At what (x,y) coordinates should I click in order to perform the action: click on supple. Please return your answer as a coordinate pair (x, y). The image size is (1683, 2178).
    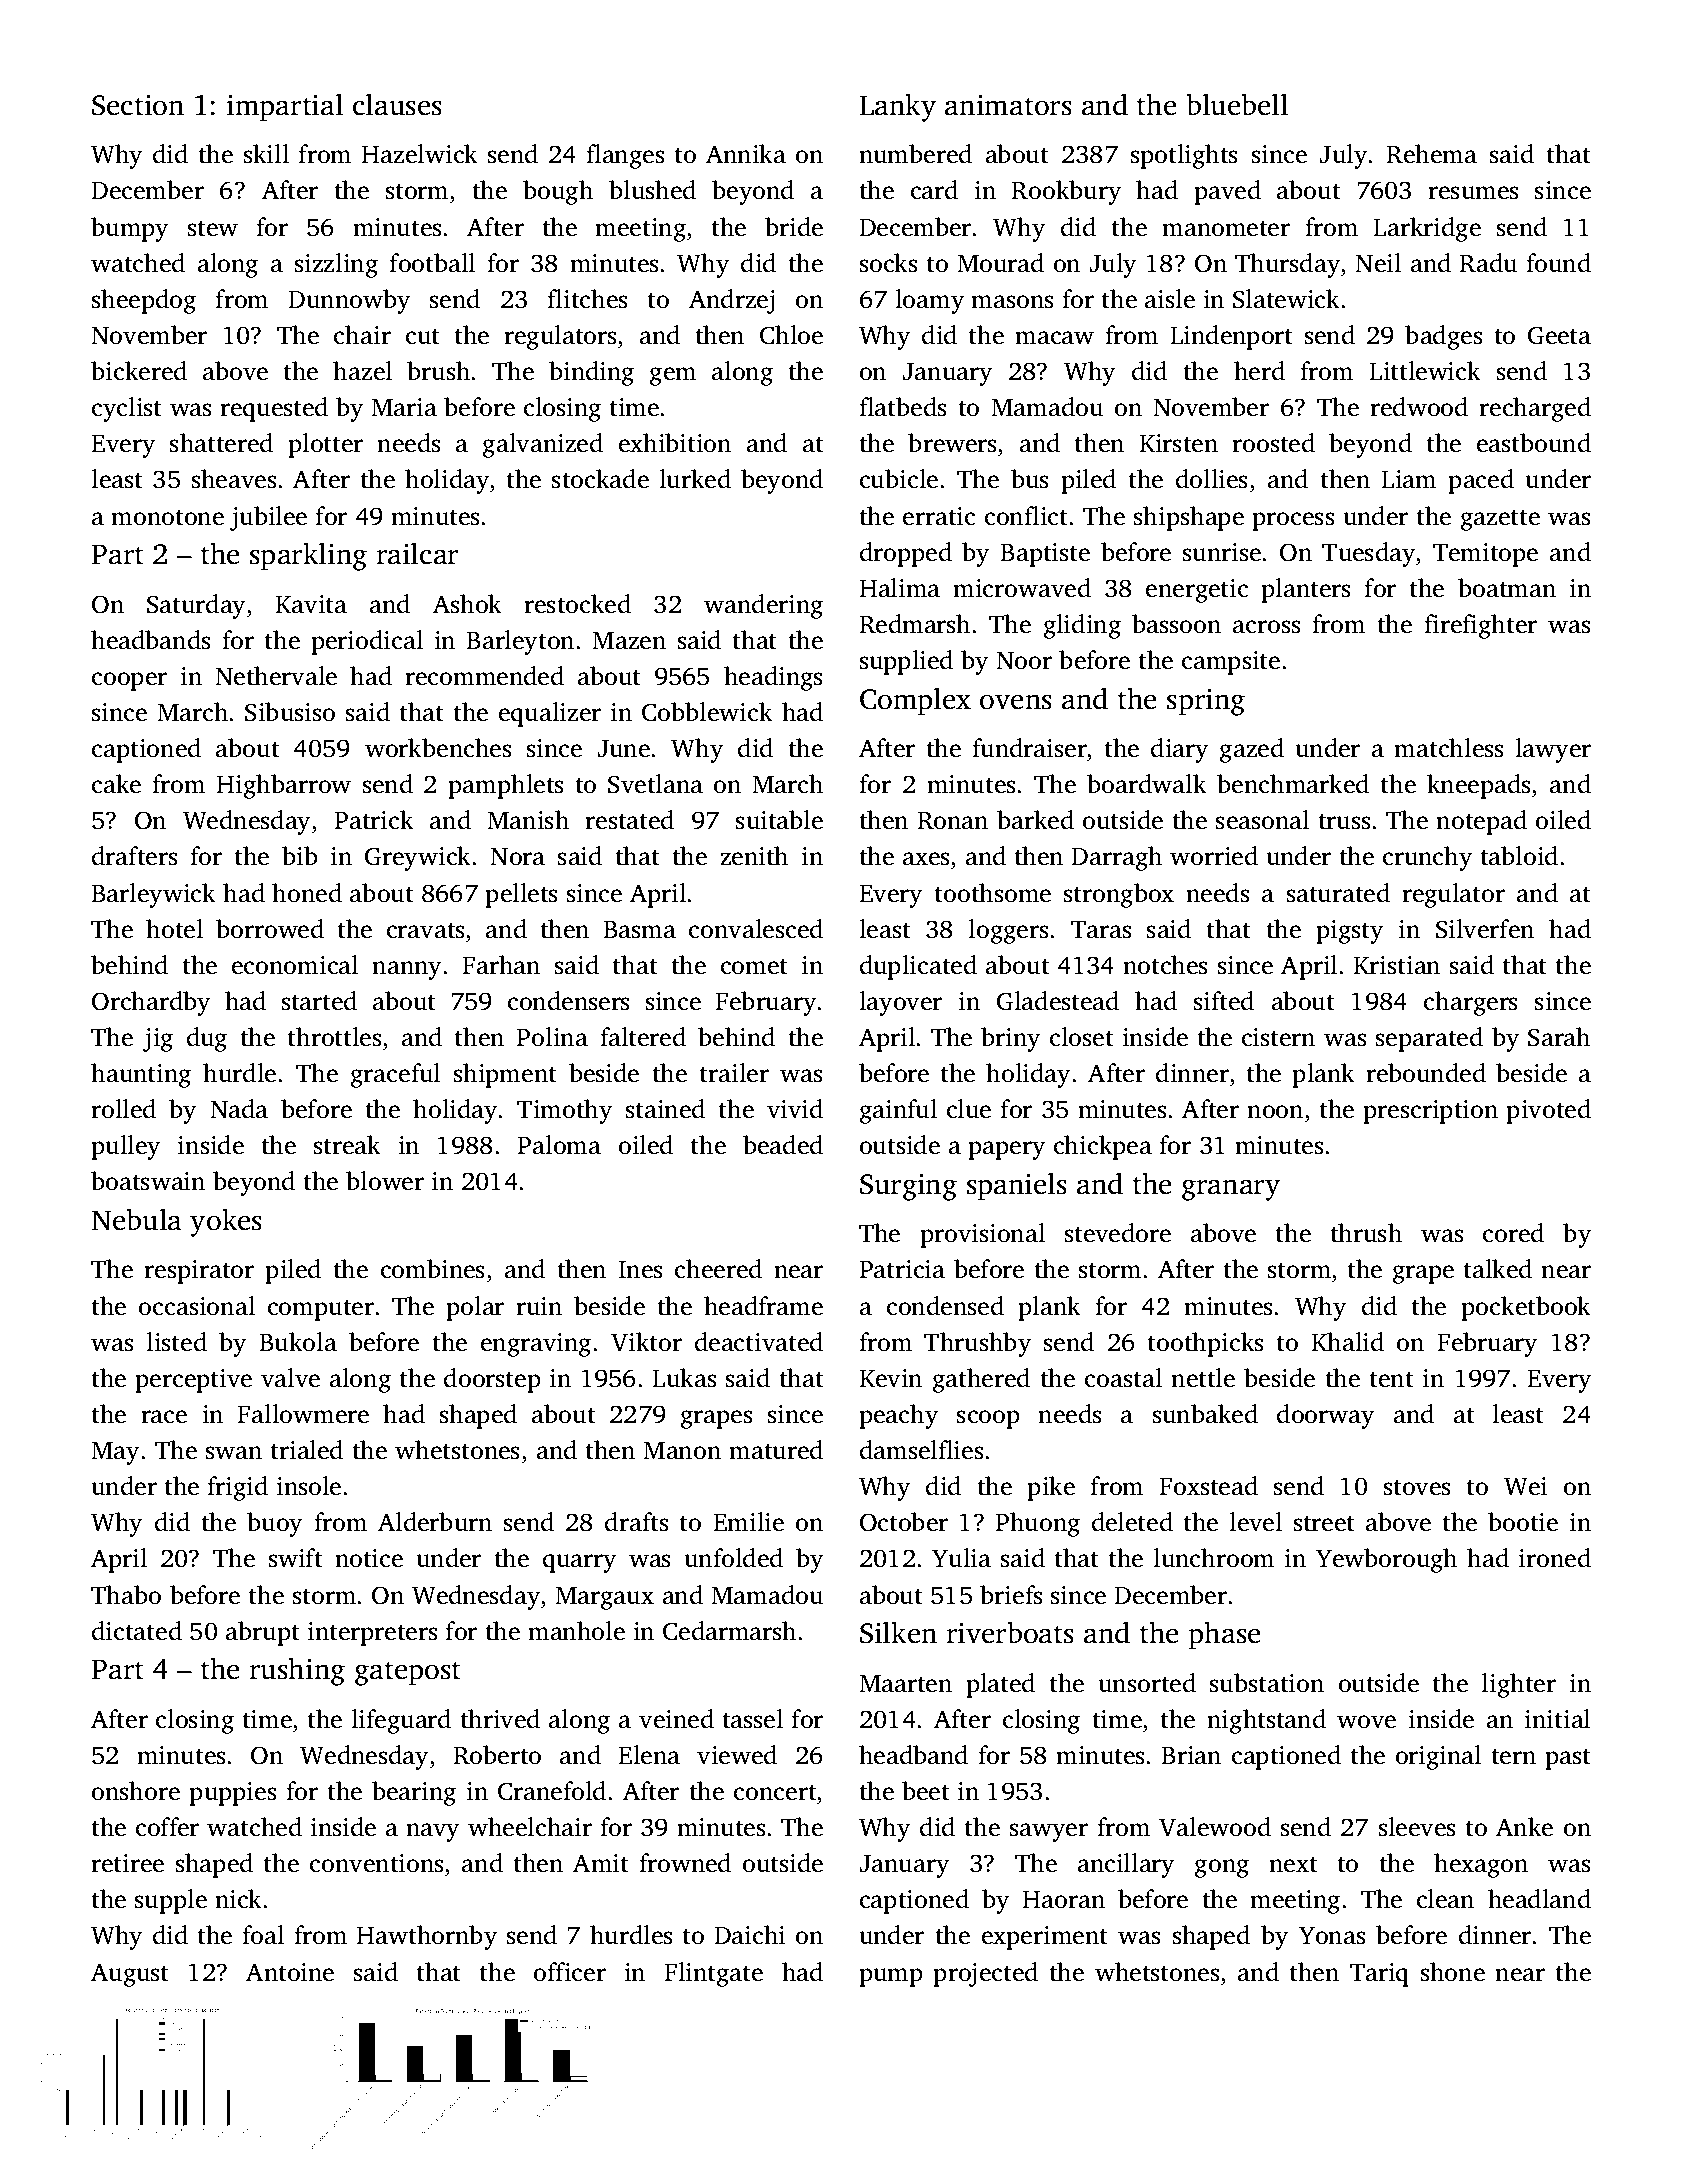
    Looking at the image, I should click on (171, 1901).
